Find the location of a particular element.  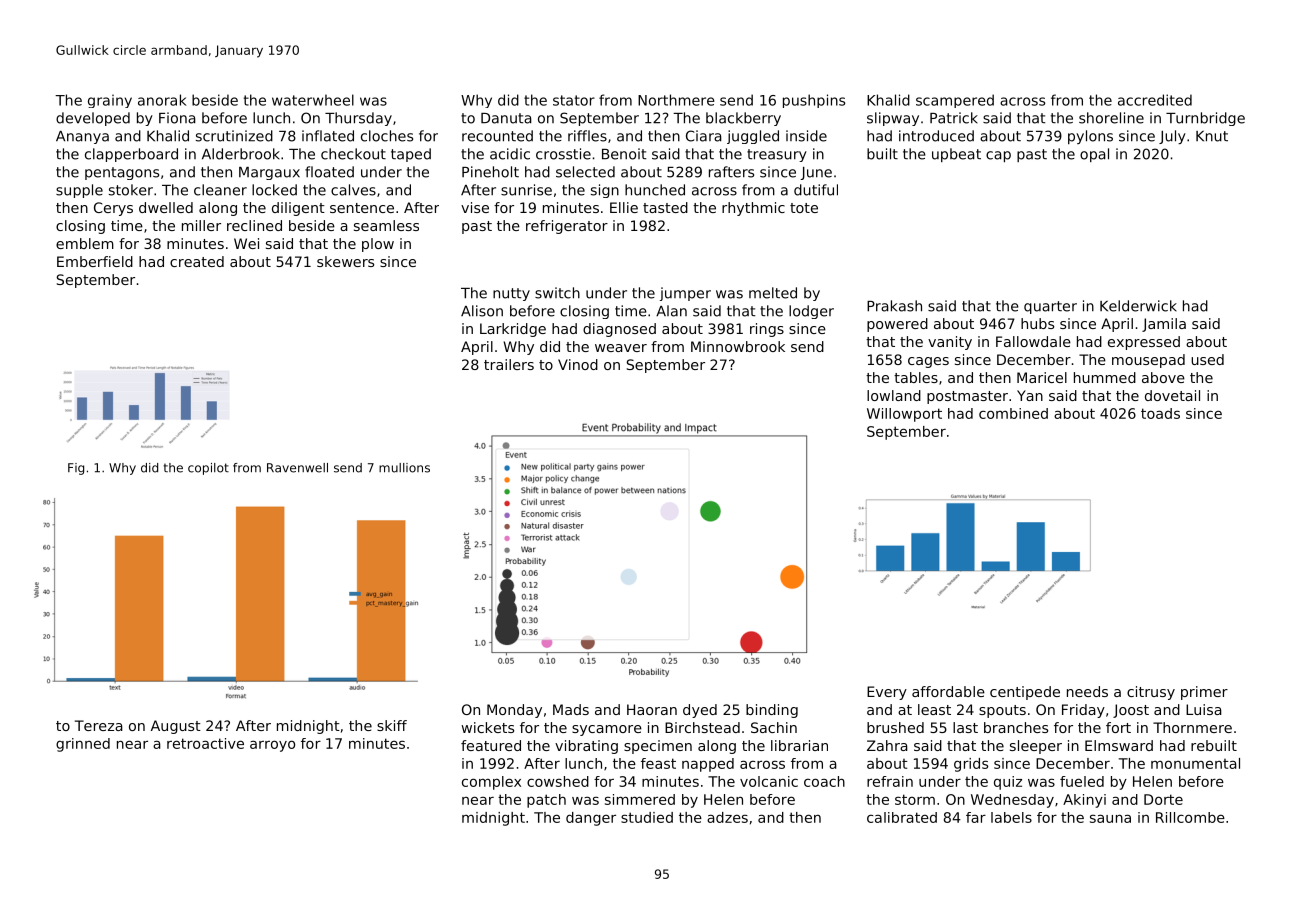

primer is located at coordinates (1204, 693).
